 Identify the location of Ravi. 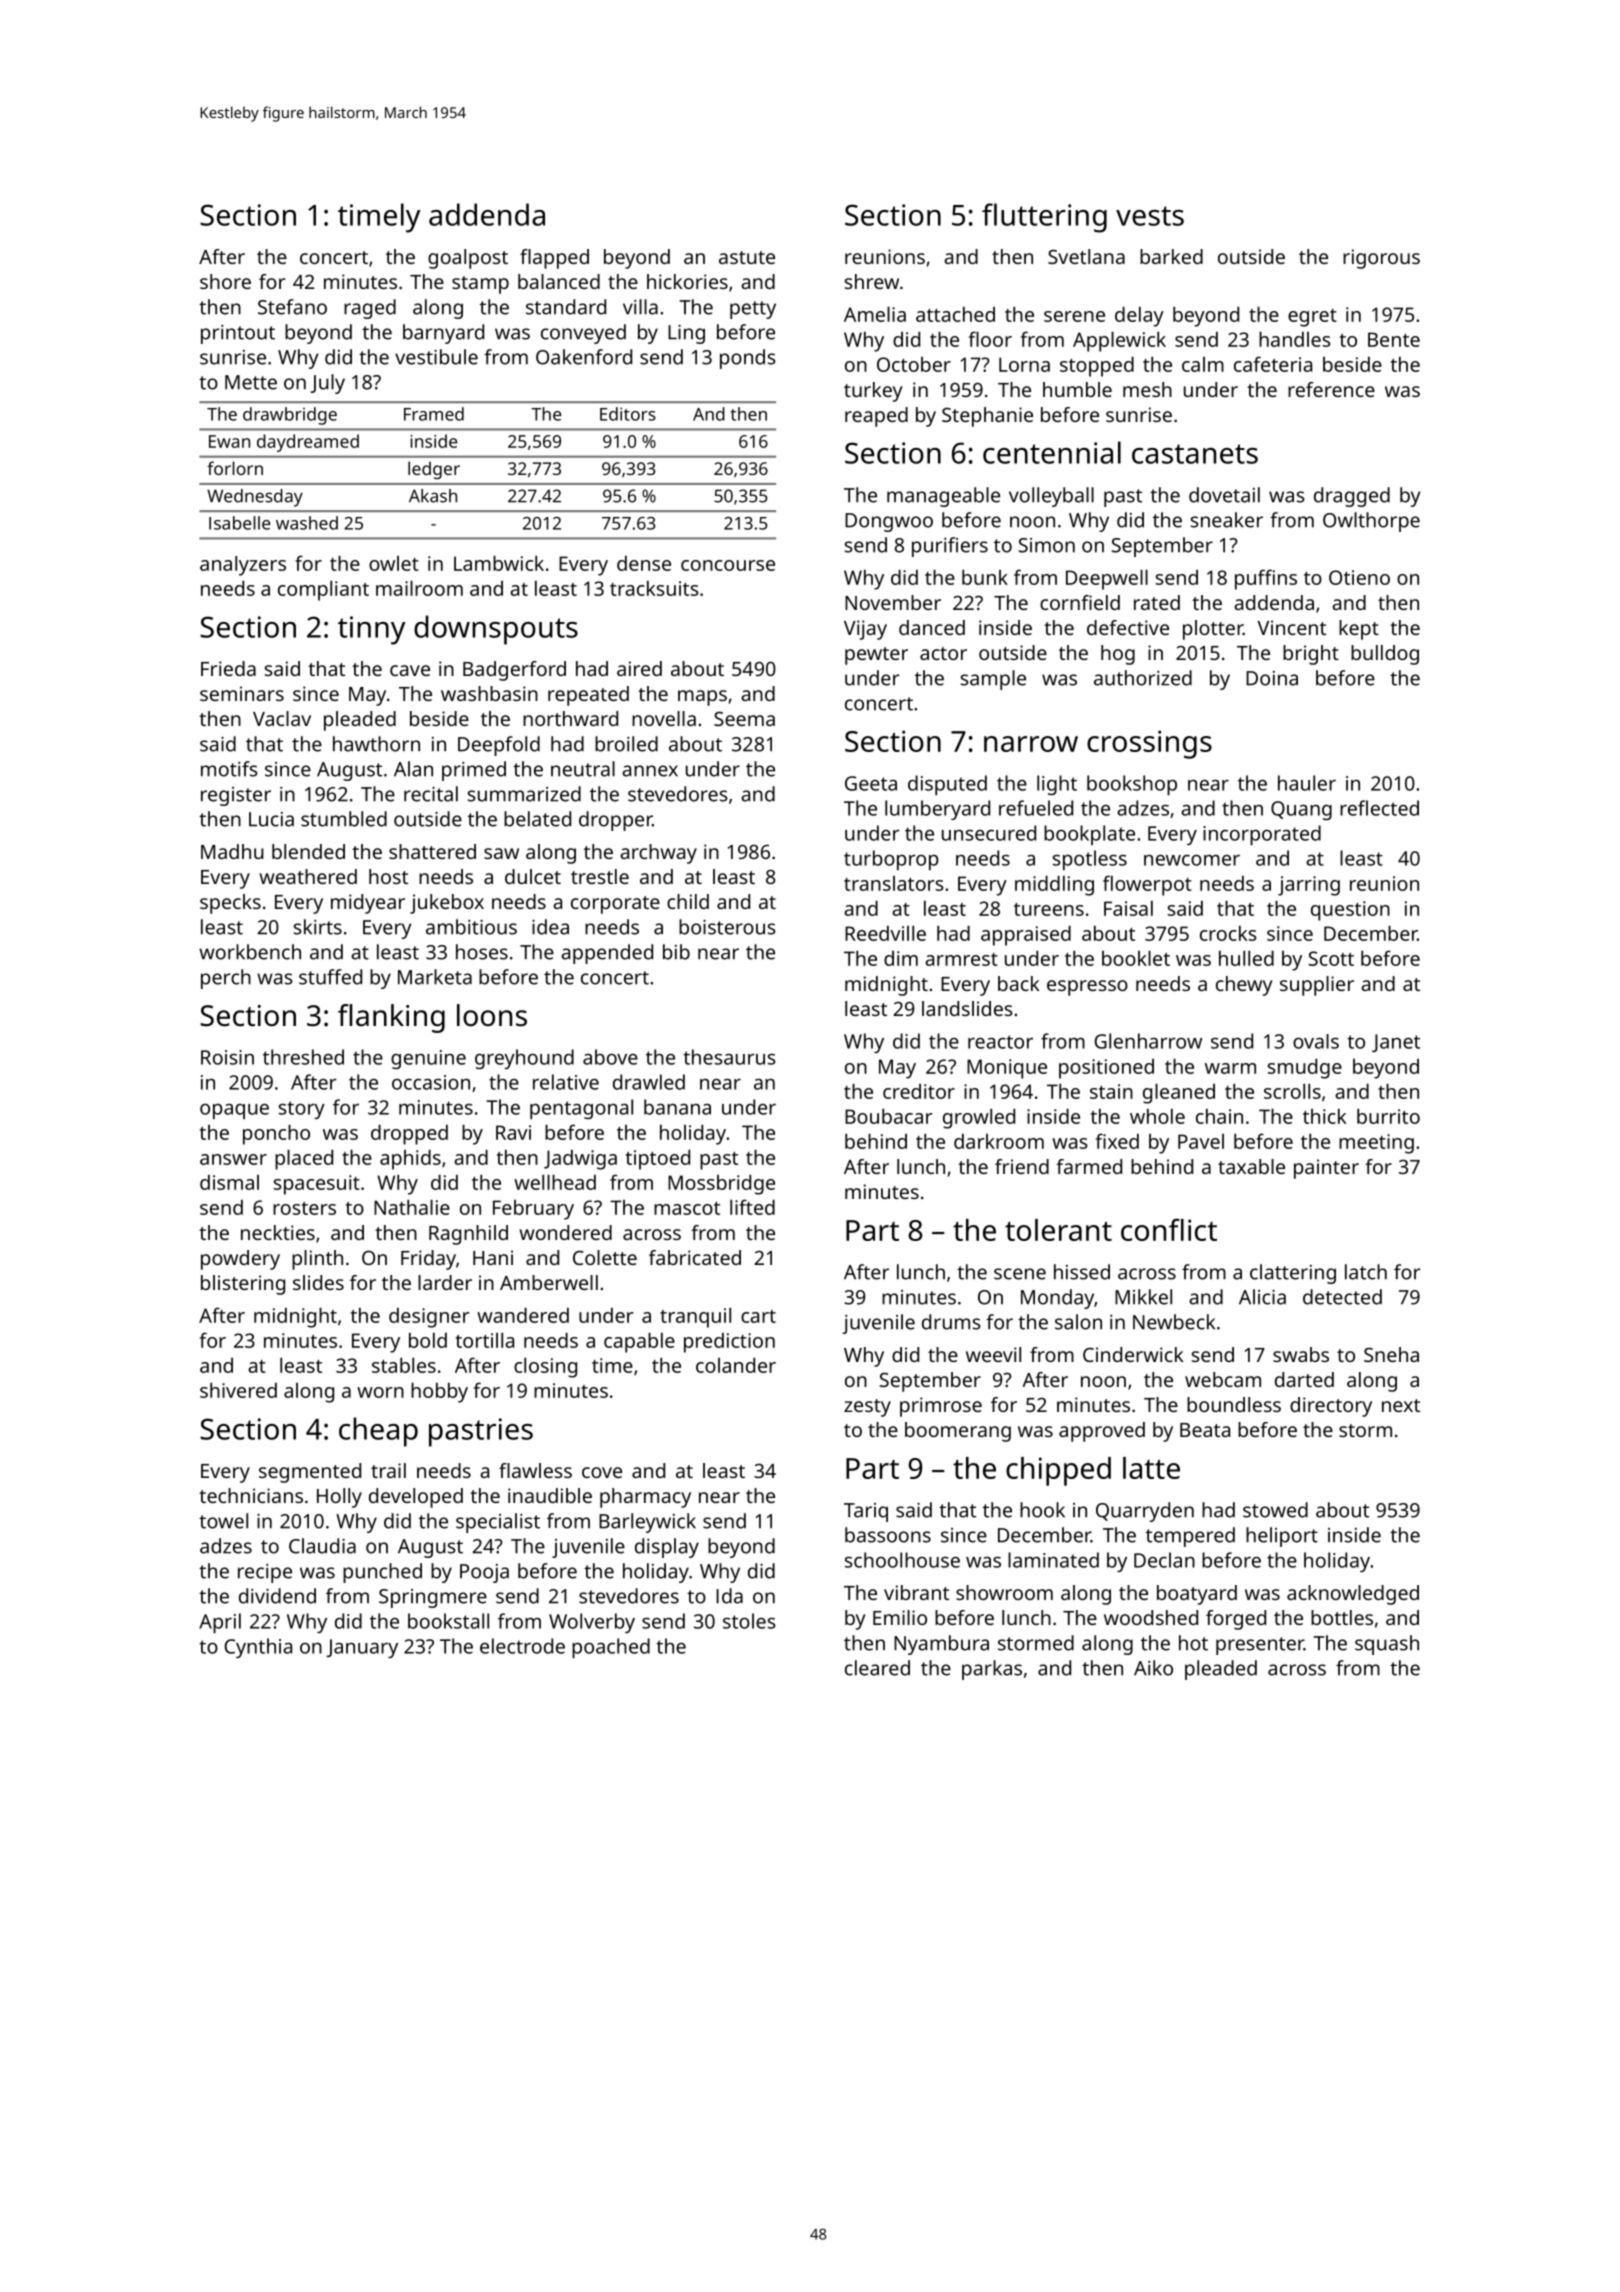
(513, 1132).
